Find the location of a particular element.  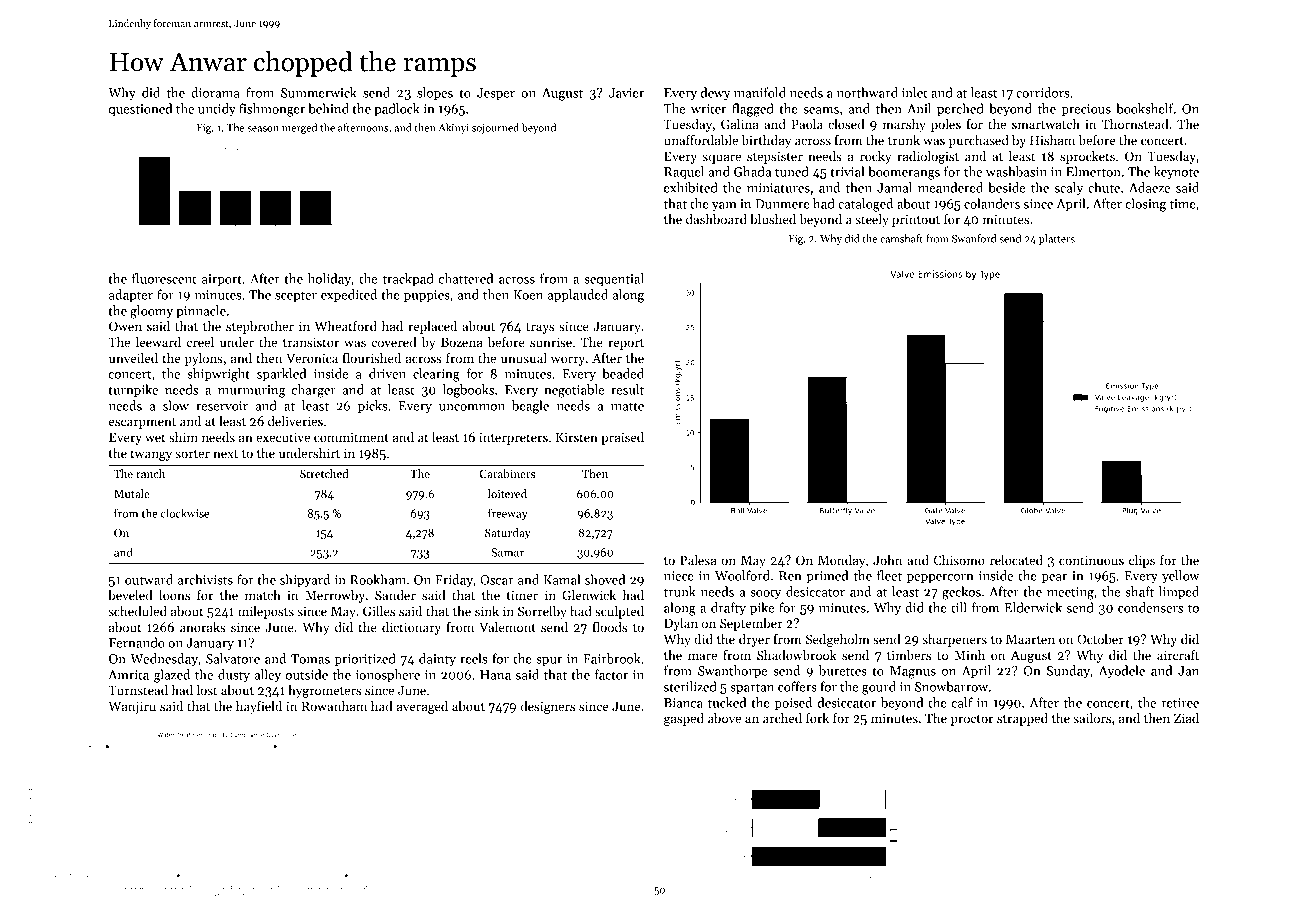

diorama is located at coordinates (215, 92).
